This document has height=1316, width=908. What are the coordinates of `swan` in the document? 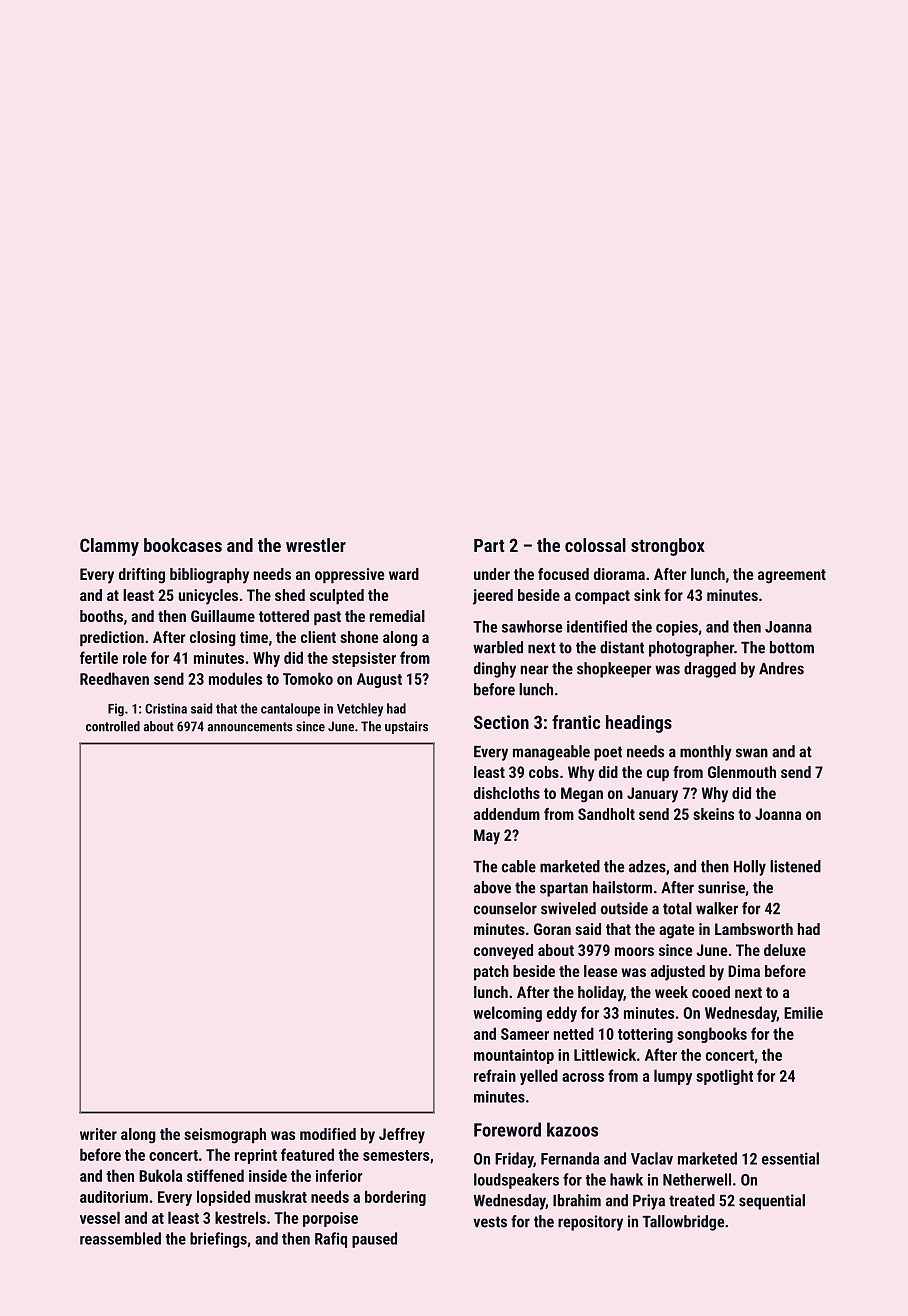 It's located at (752, 753).
